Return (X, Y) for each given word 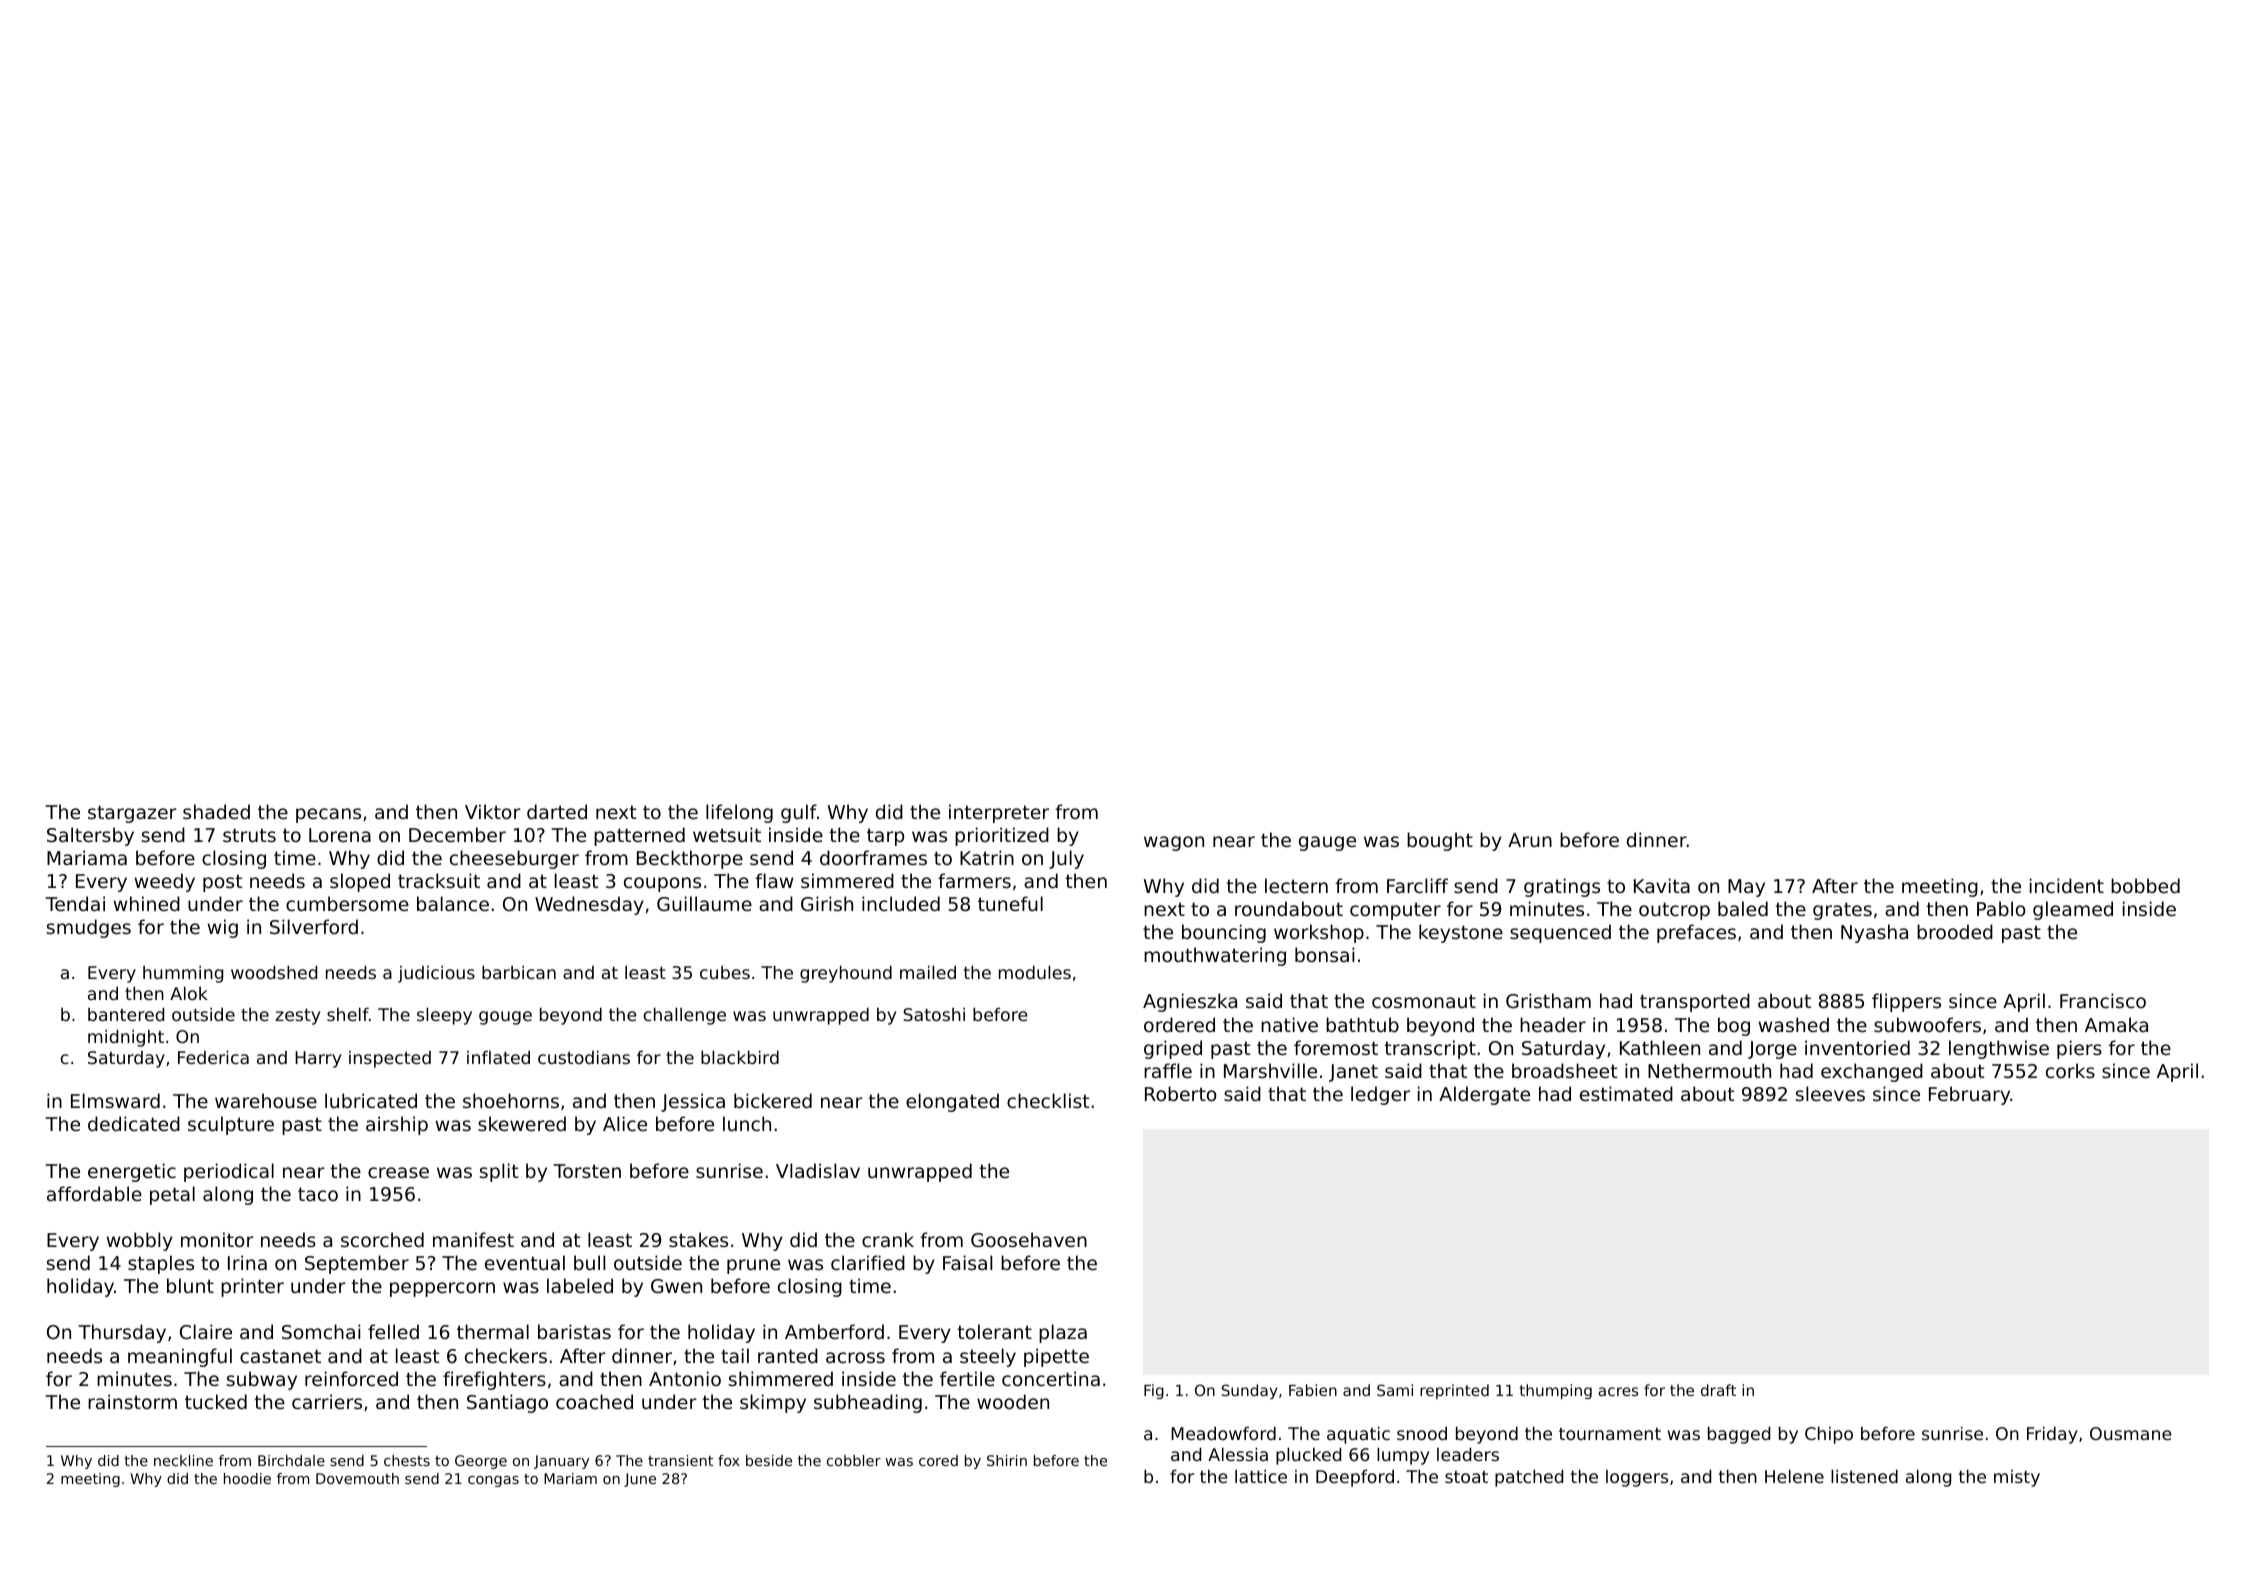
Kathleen (1660, 1047)
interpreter (999, 813)
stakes (698, 1239)
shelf (348, 1014)
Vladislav (818, 1170)
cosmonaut (1424, 1001)
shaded (216, 811)
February (1969, 1095)
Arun (1530, 840)
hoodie (247, 1478)
